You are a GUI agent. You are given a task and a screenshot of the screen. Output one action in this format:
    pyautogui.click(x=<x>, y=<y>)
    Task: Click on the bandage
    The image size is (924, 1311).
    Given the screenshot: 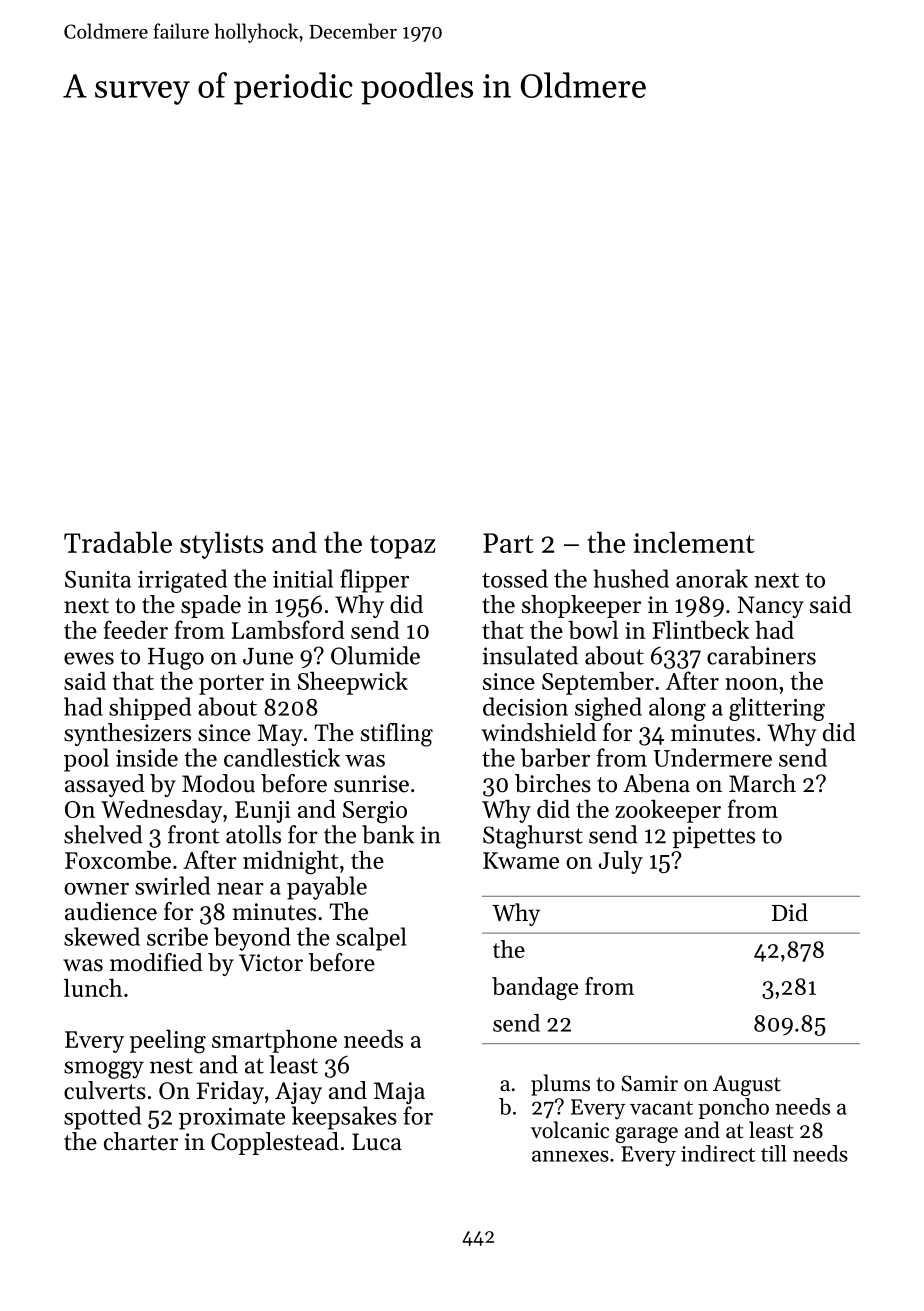 What is the action you would take?
    pyautogui.click(x=535, y=988)
